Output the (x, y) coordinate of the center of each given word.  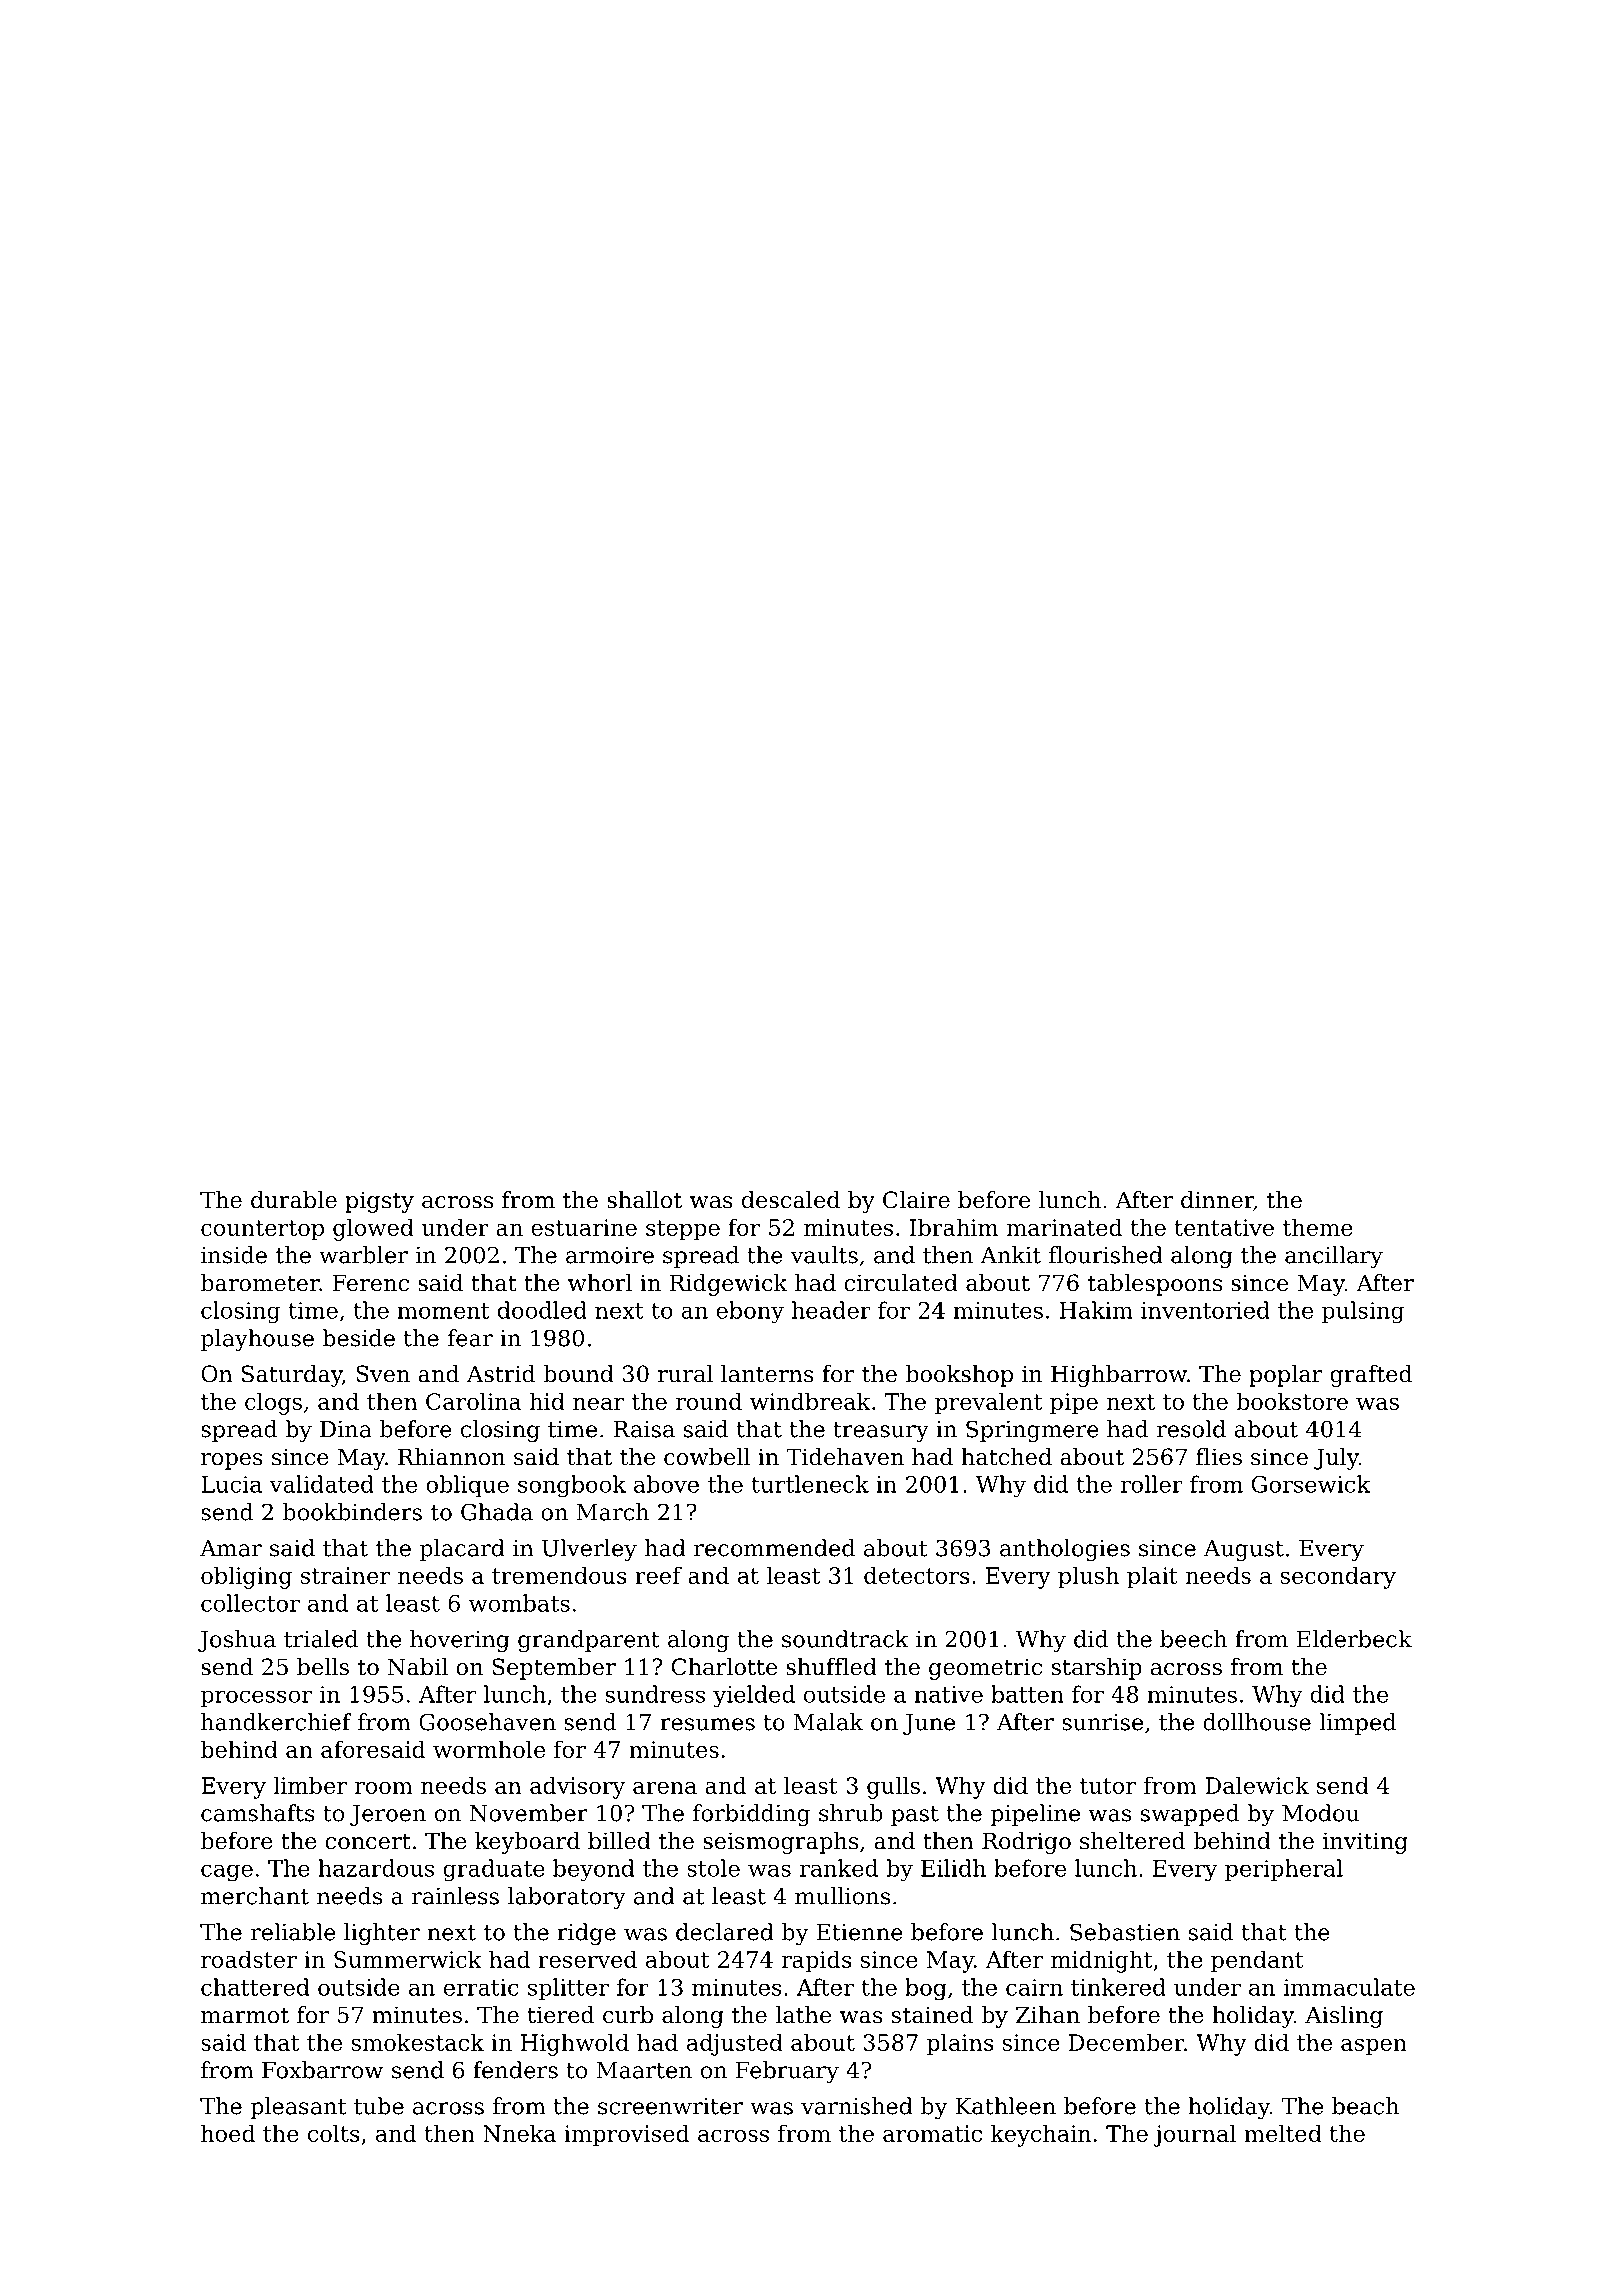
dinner (1217, 1201)
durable (294, 1200)
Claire (916, 1200)
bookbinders (352, 1512)
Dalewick (1257, 1785)
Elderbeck (1354, 1639)
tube (379, 2106)
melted (1283, 2133)
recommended (774, 1548)
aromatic (932, 2133)
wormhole (489, 1749)
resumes (707, 1724)
